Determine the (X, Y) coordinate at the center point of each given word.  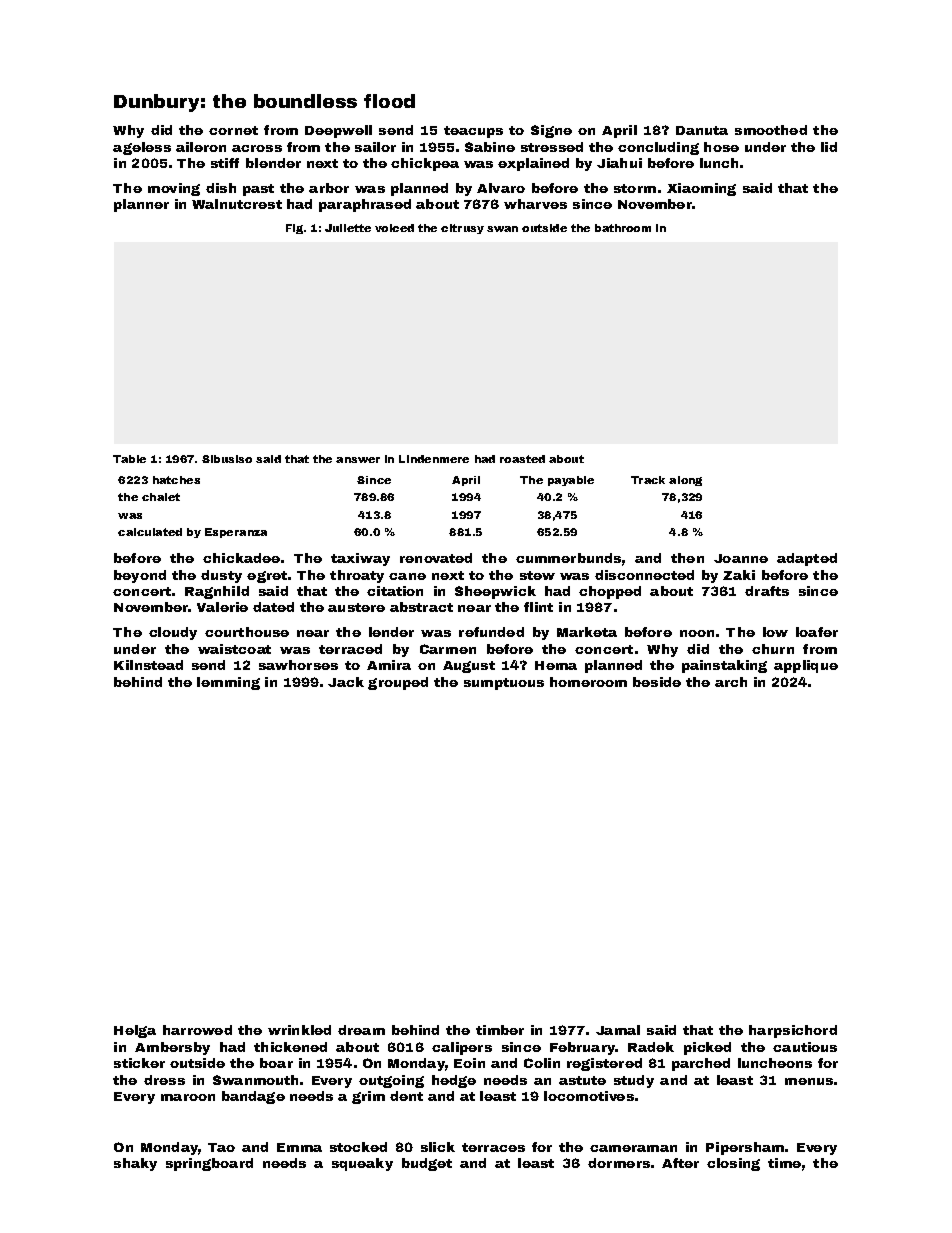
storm (635, 188)
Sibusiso (227, 459)
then (687, 558)
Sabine (490, 147)
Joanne (741, 558)
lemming (228, 683)
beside (657, 682)
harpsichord (793, 1031)
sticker (139, 1063)
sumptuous (504, 684)
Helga (135, 1031)
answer (358, 460)
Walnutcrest (237, 204)
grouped (398, 683)
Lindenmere (434, 459)
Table (129, 459)
